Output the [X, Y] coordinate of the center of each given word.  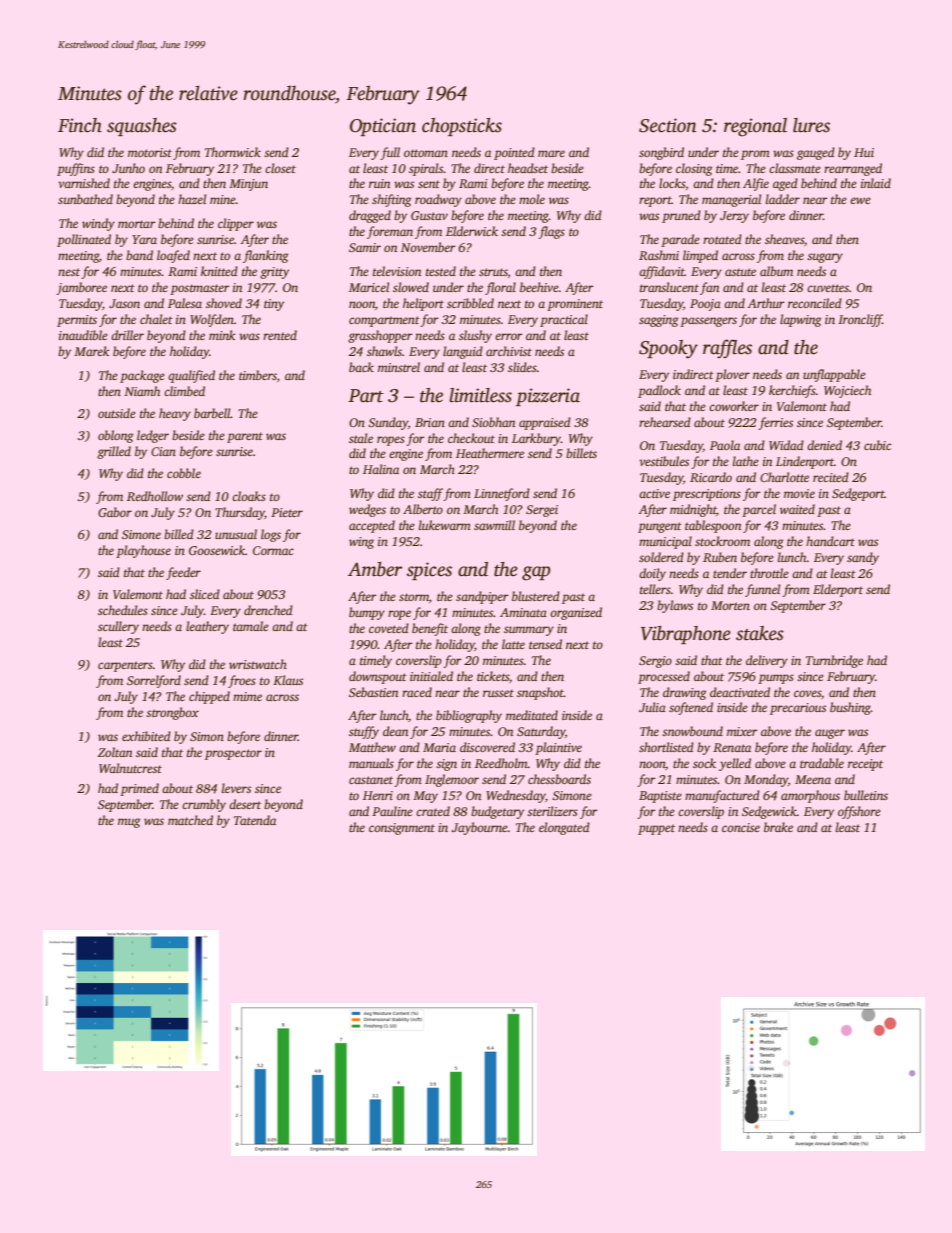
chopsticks [462, 127]
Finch [80, 125]
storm [414, 597]
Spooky [668, 349]
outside [117, 413]
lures [811, 125]
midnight [693, 510]
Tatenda [255, 820]
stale [361, 438]
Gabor [115, 512]
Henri [378, 795]
